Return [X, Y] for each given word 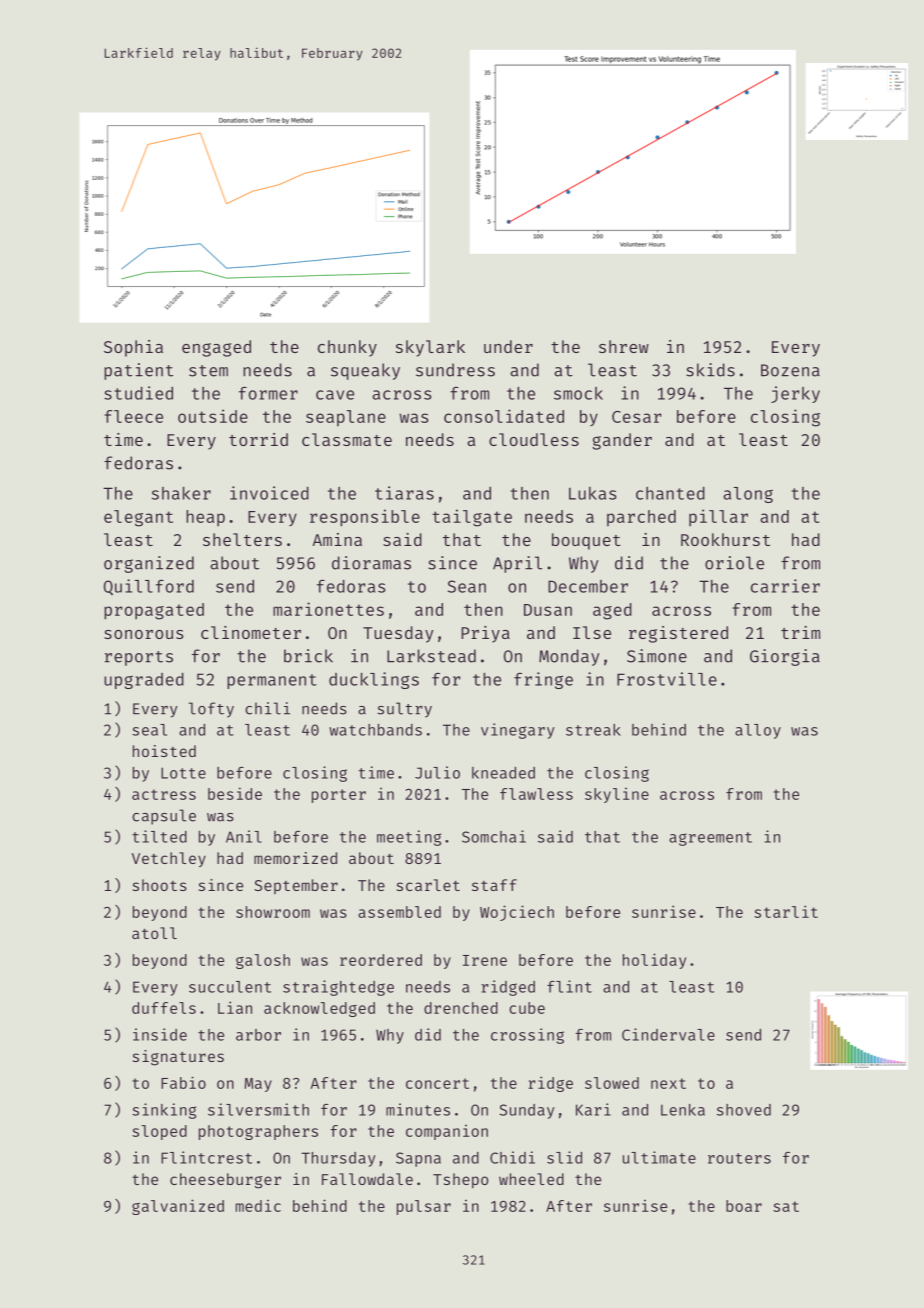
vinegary [517, 731]
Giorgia [785, 657]
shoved [744, 1110]
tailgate [472, 518]
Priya [485, 634]
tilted [159, 836]
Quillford [149, 587]
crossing [527, 1036]
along [748, 495]
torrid [258, 439]
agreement [710, 839]
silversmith [258, 1109]
